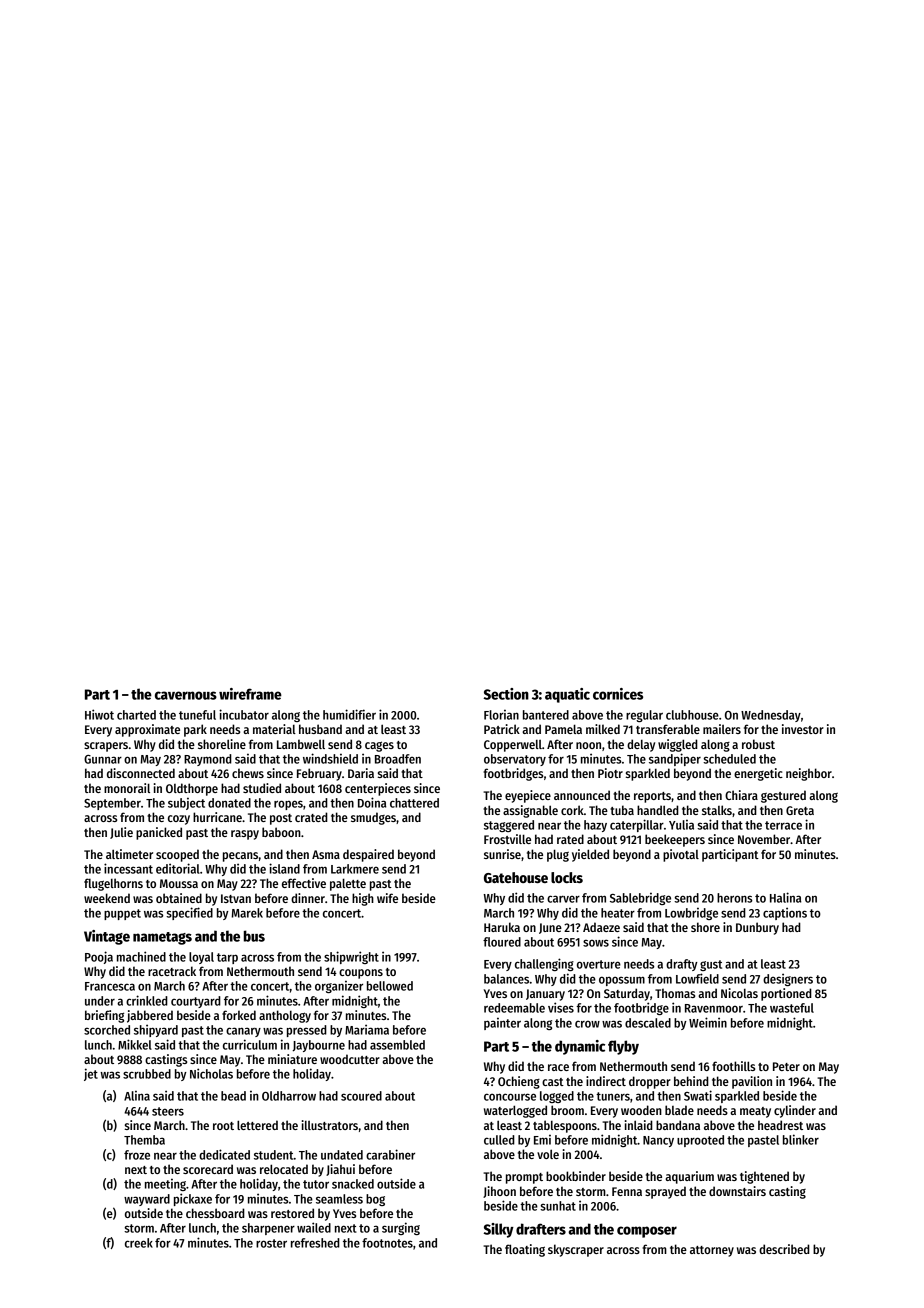 This screenshot has height=1308, width=924. Describe the element at coordinates (498, 1230) in the screenshot. I see `Silky` at that location.
